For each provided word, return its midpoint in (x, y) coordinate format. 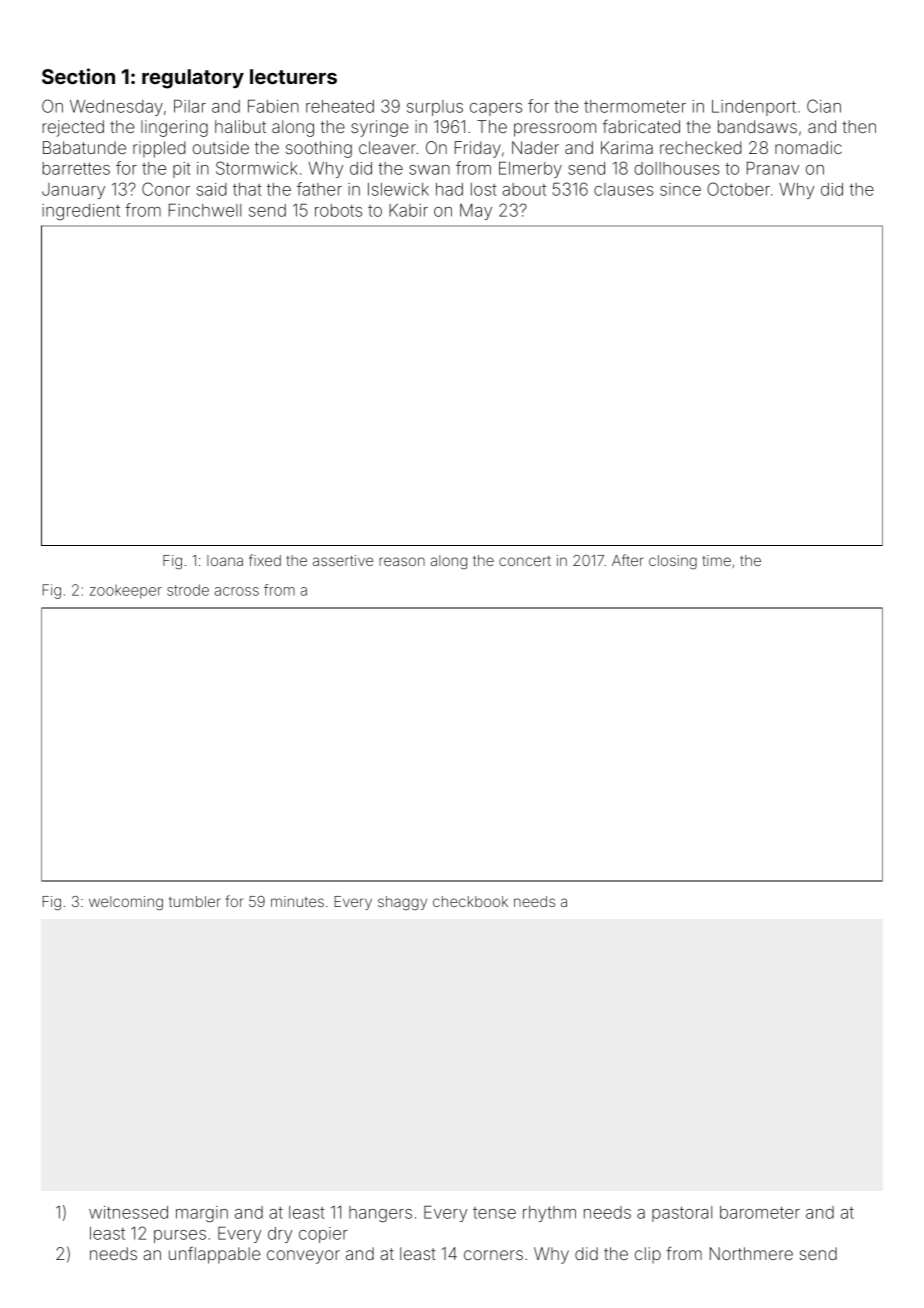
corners (493, 1255)
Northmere (751, 1253)
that (247, 189)
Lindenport (754, 108)
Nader (535, 147)
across (237, 591)
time (717, 560)
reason (402, 561)
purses (180, 1236)
